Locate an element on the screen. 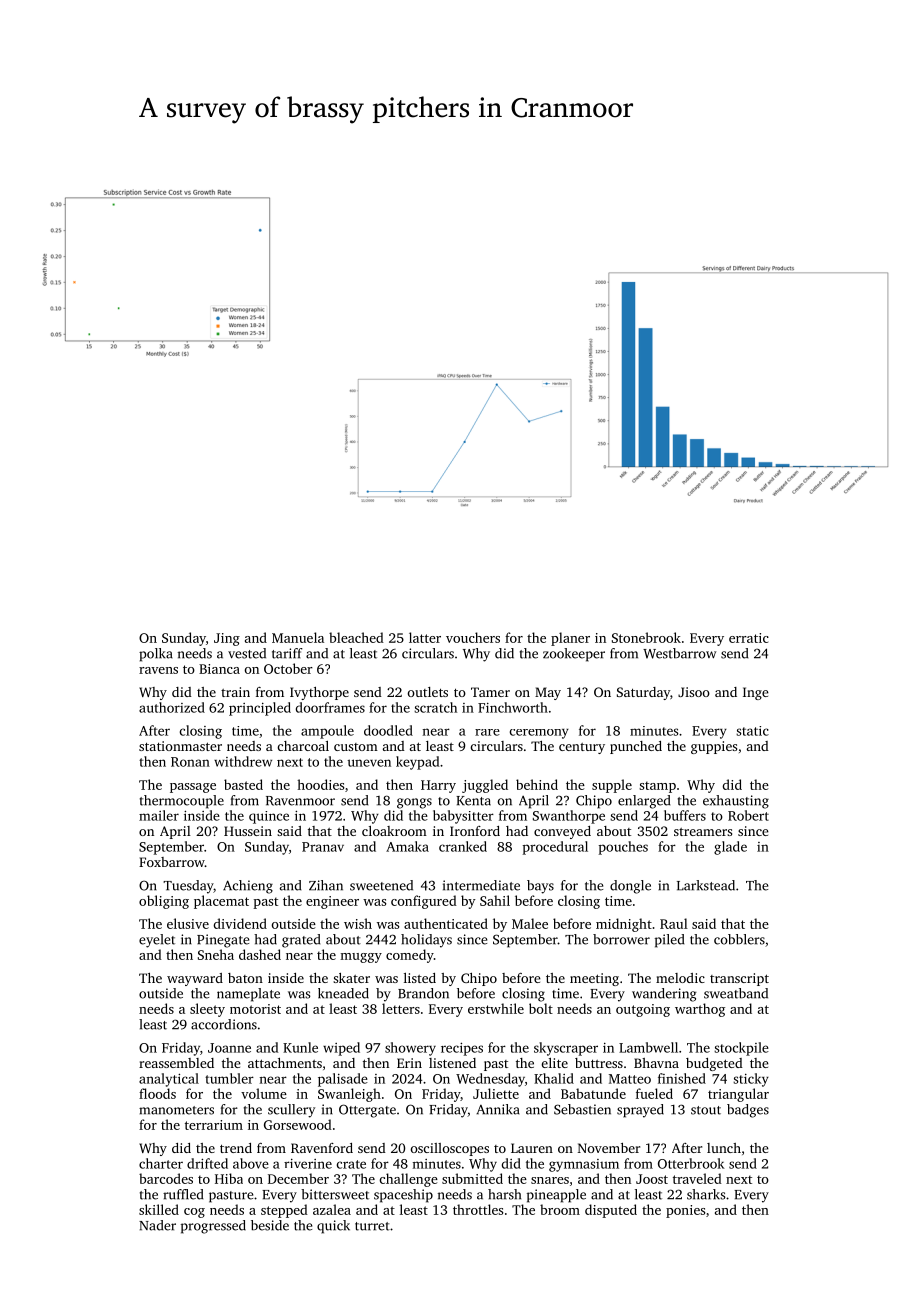  volume is located at coordinates (264, 1093).
